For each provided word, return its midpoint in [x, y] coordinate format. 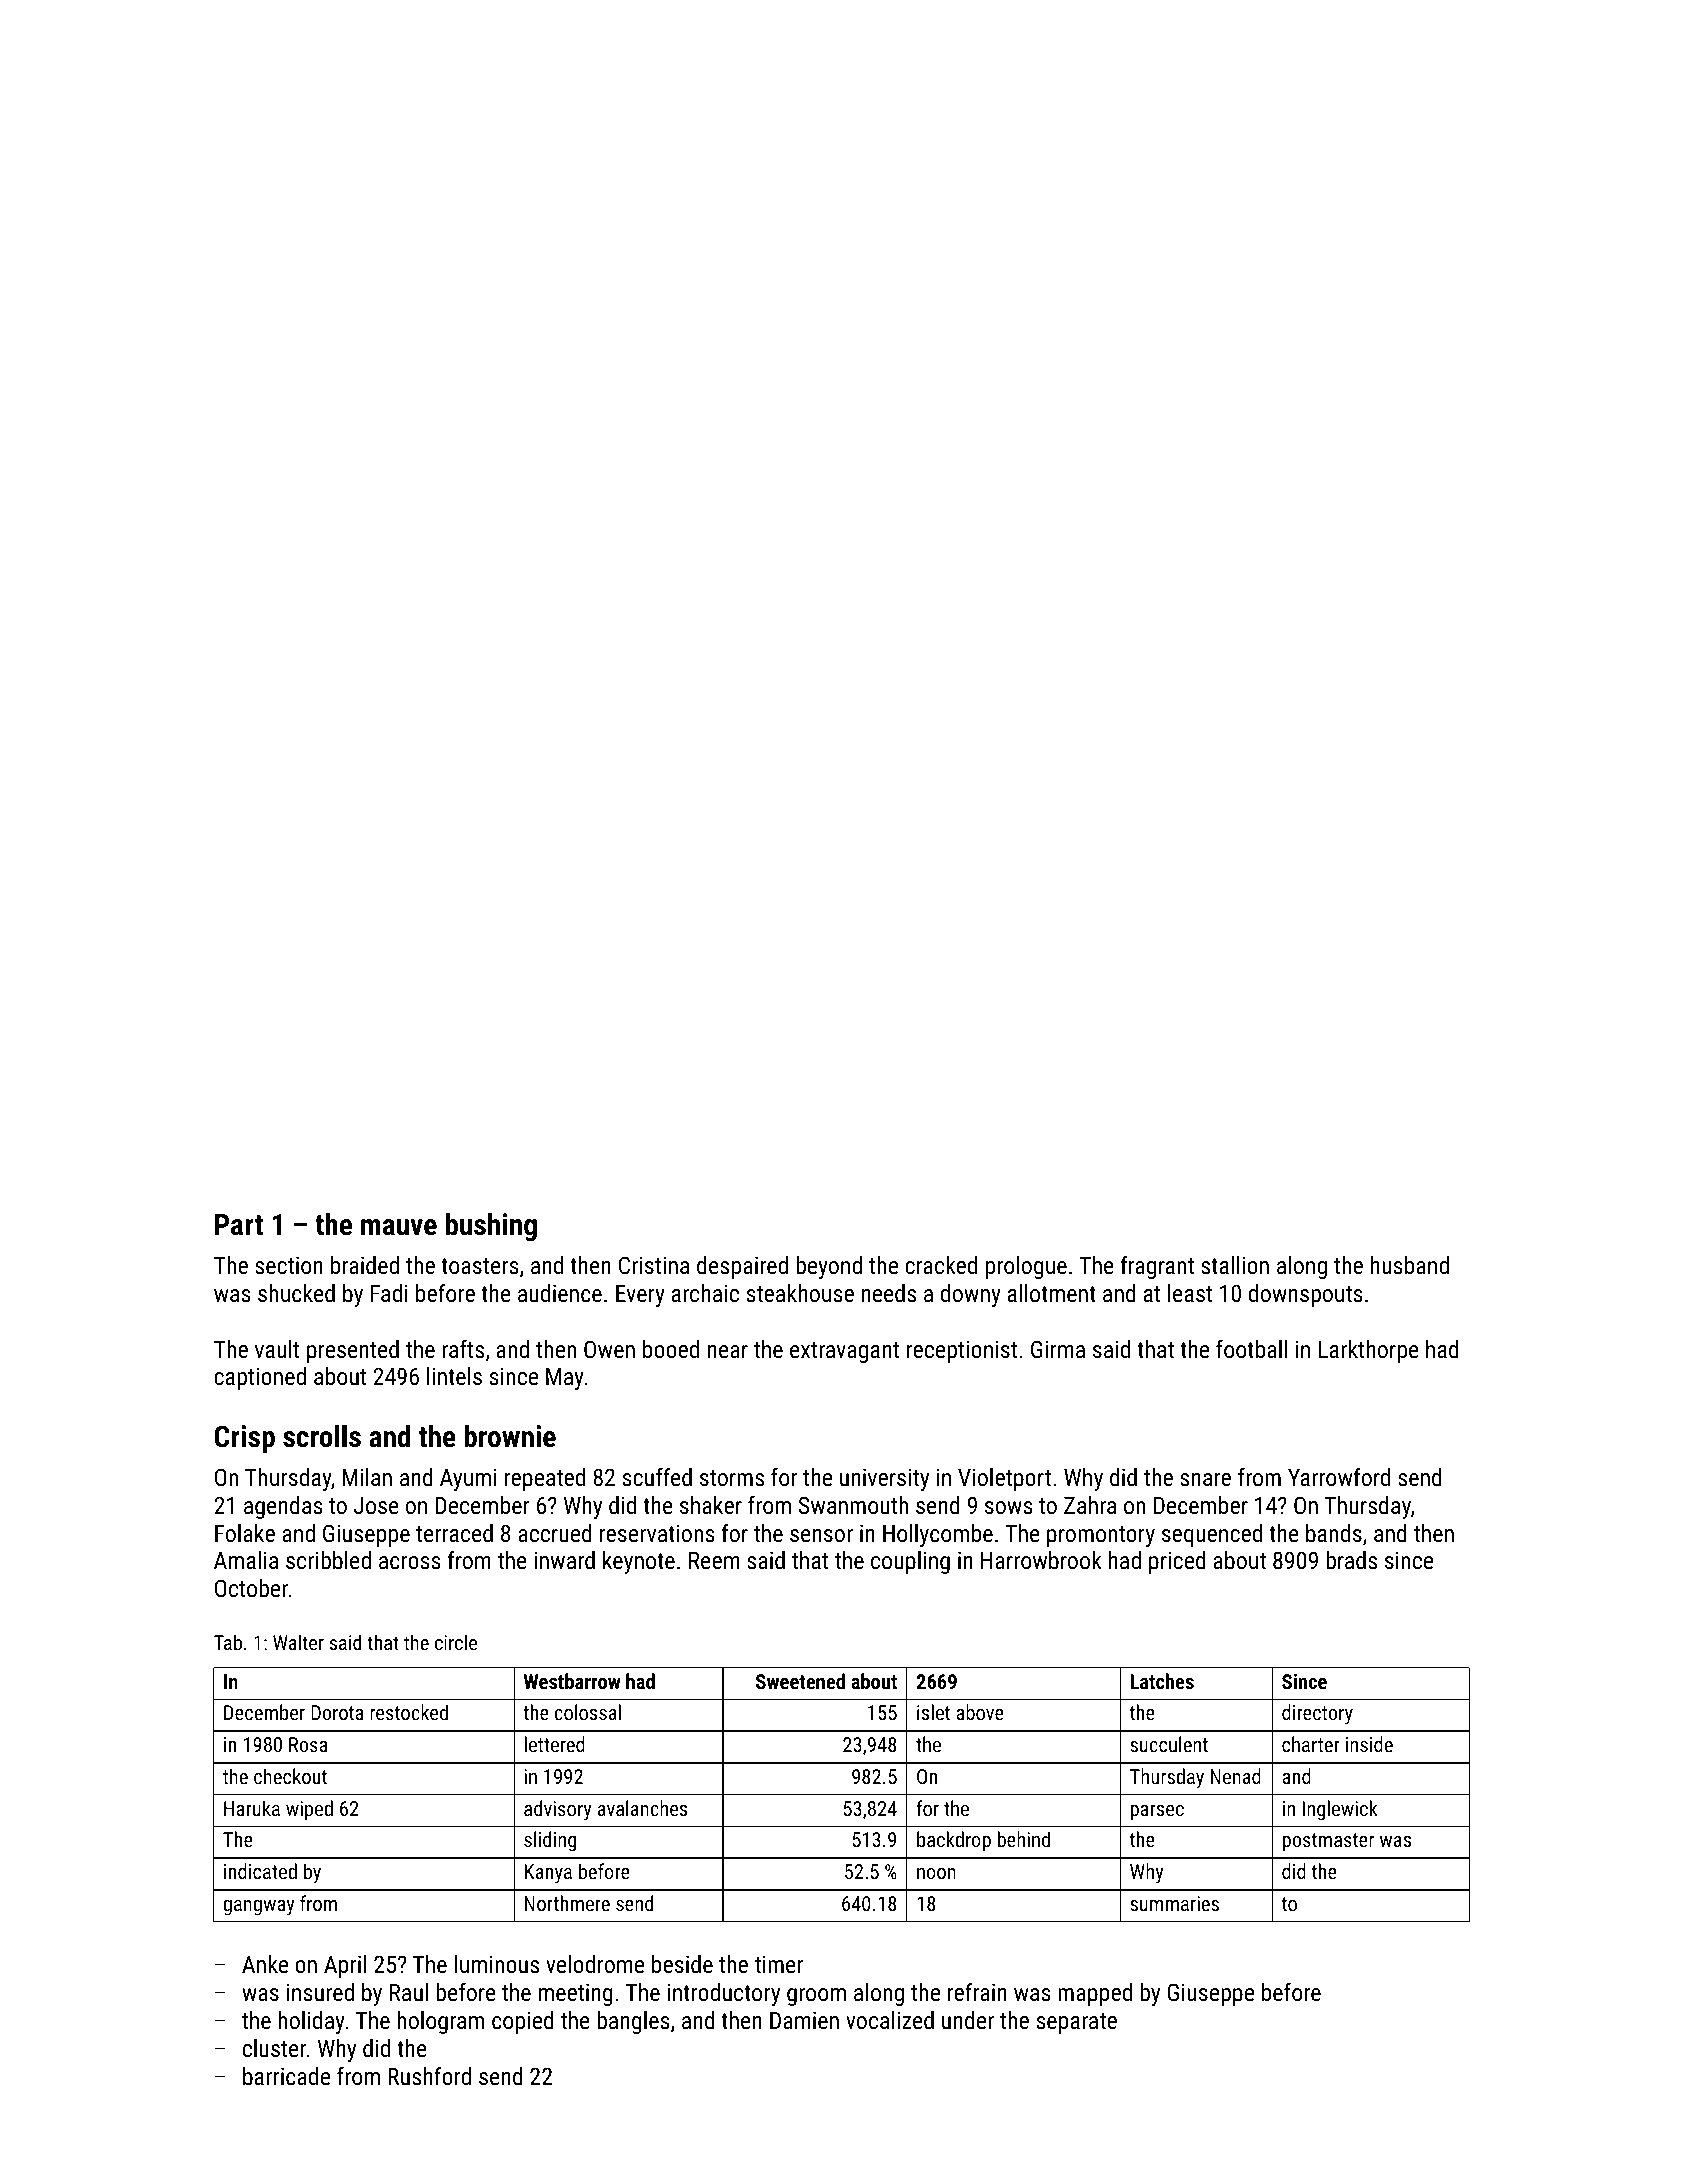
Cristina [654, 1265]
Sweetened [800, 1681]
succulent [1169, 1744]
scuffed [657, 1476]
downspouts [1306, 1295]
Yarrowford [1339, 1476]
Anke [265, 1964]
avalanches [642, 1808]
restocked [409, 1712]
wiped [309, 1810]
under [968, 2020]
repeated [545, 1479]
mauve [399, 1227]
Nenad [1236, 1776]
